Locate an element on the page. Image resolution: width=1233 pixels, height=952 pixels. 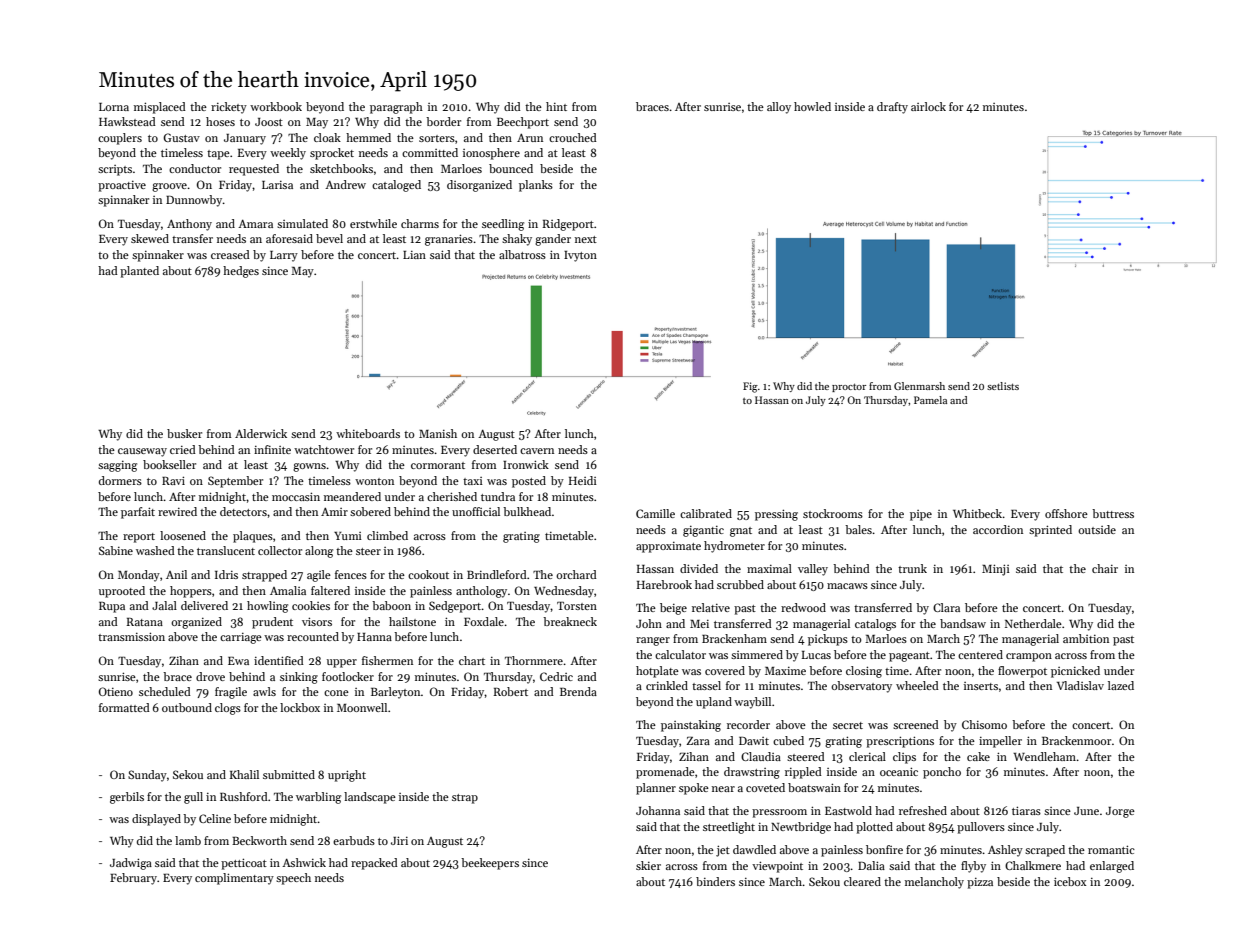
Ivyton is located at coordinates (580, 256).
